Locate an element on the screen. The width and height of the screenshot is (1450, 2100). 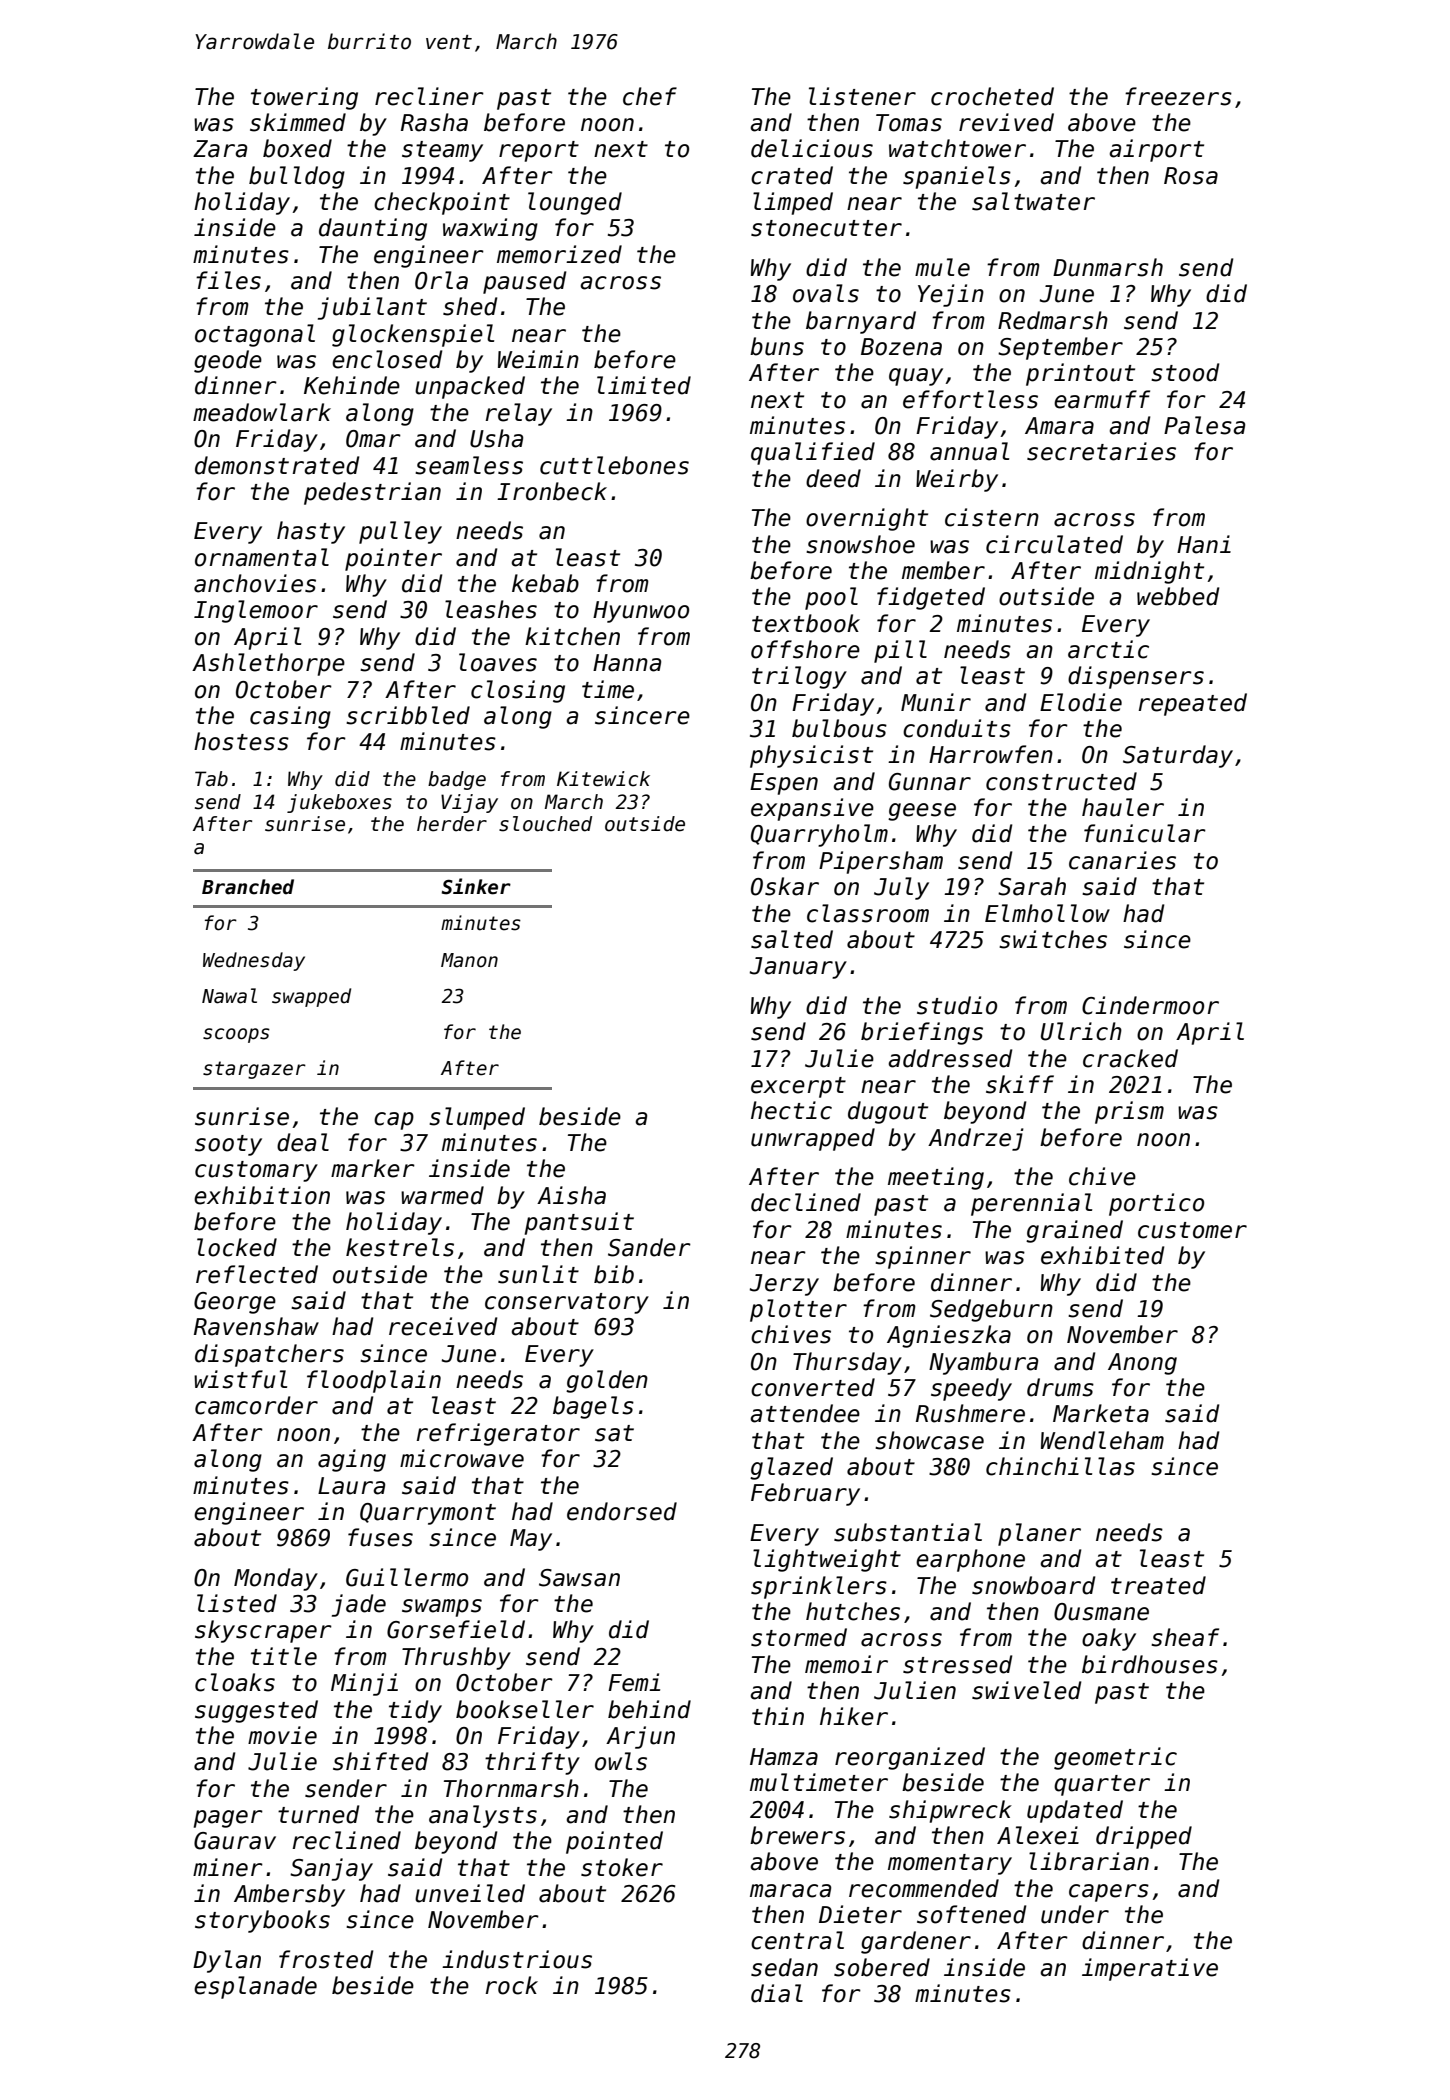
Rosa is located at coordinates (1191, 176).
